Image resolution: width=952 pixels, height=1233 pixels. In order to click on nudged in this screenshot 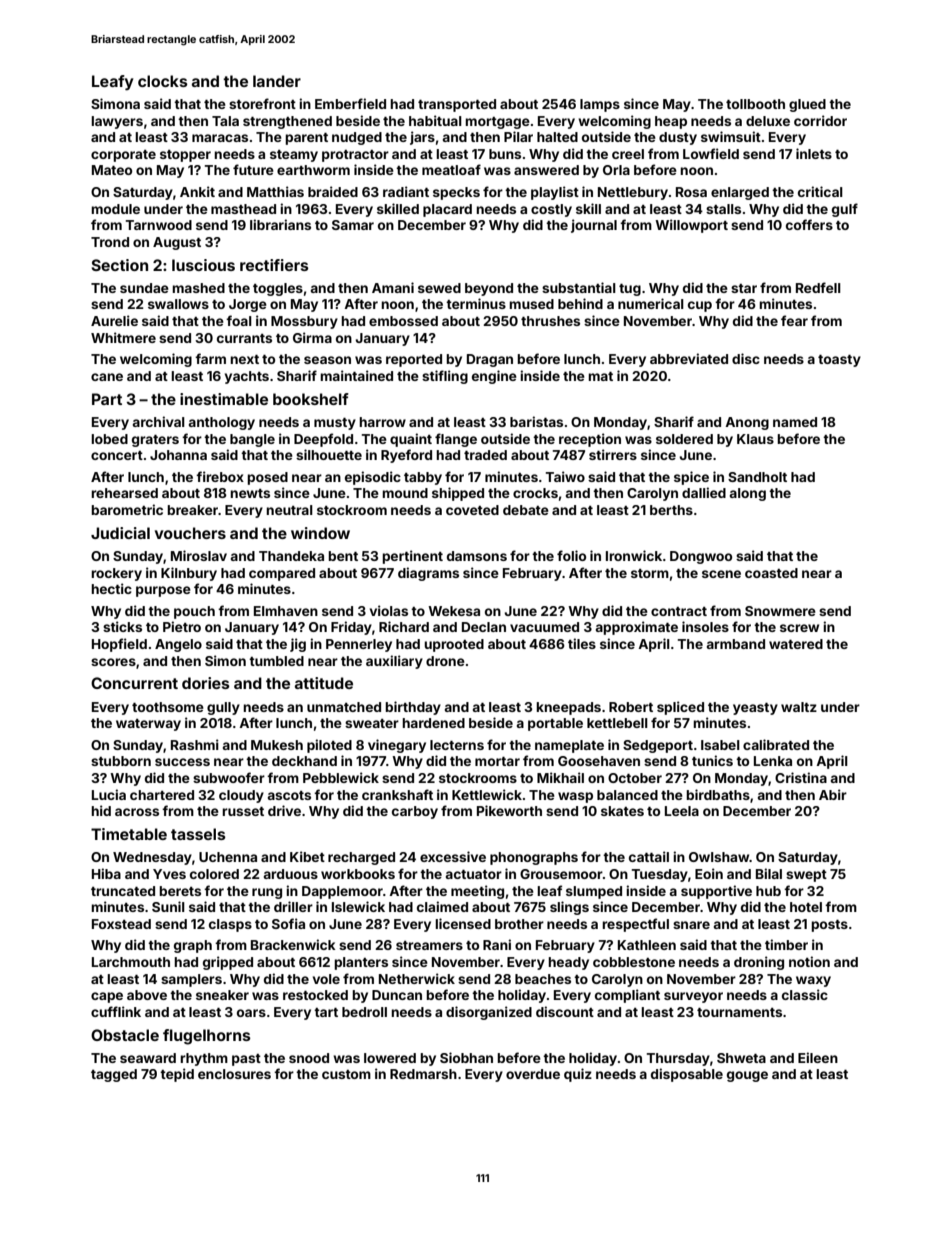, I will do `click(357, 138)`.
